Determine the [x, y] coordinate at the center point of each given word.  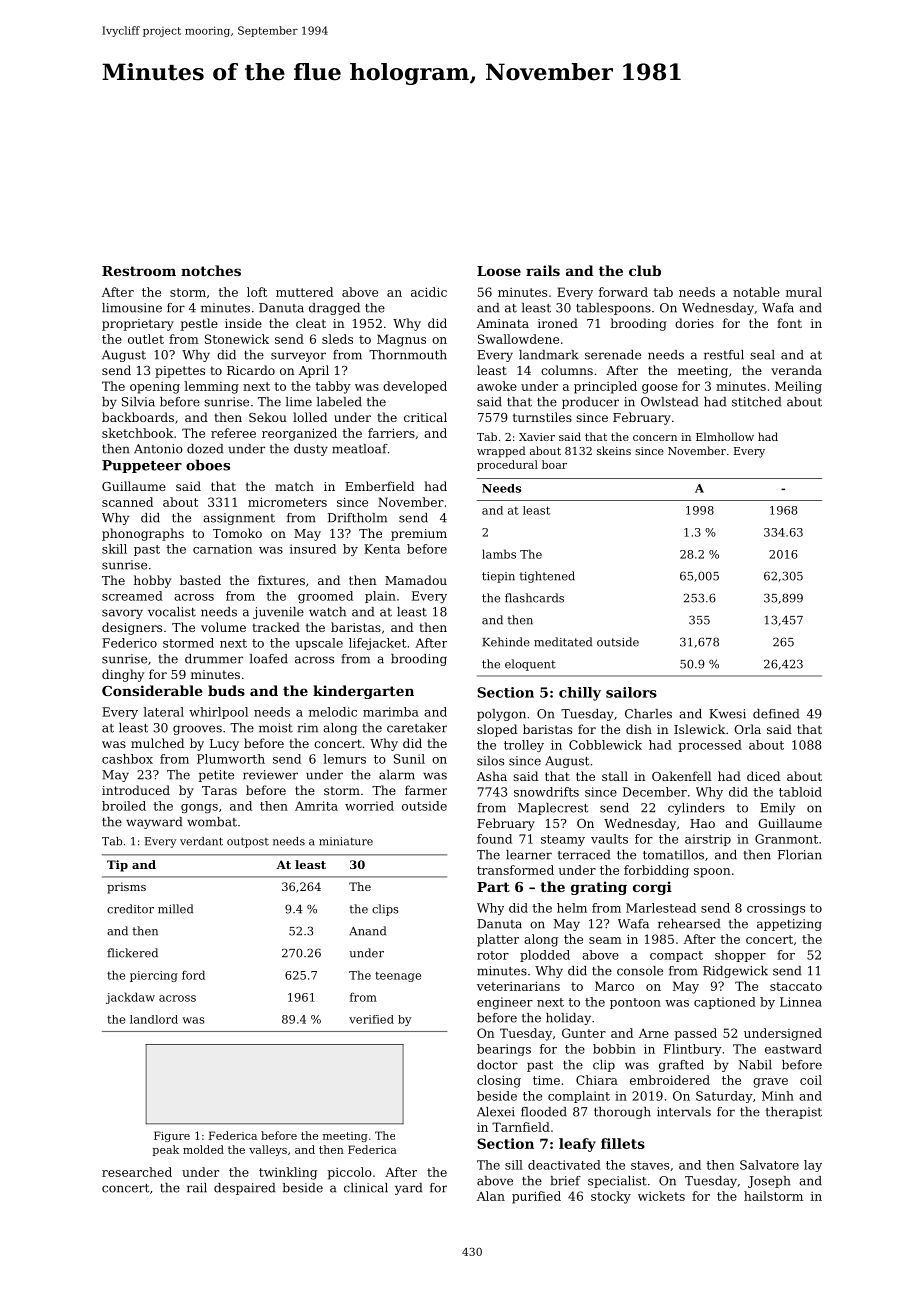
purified [536, 1197]
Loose [499, 271]
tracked [276, 627]
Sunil [409, 759]
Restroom [139, 271]
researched [137, 1172]
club [645, 270]
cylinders [696, 809]
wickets [661, 1196]
